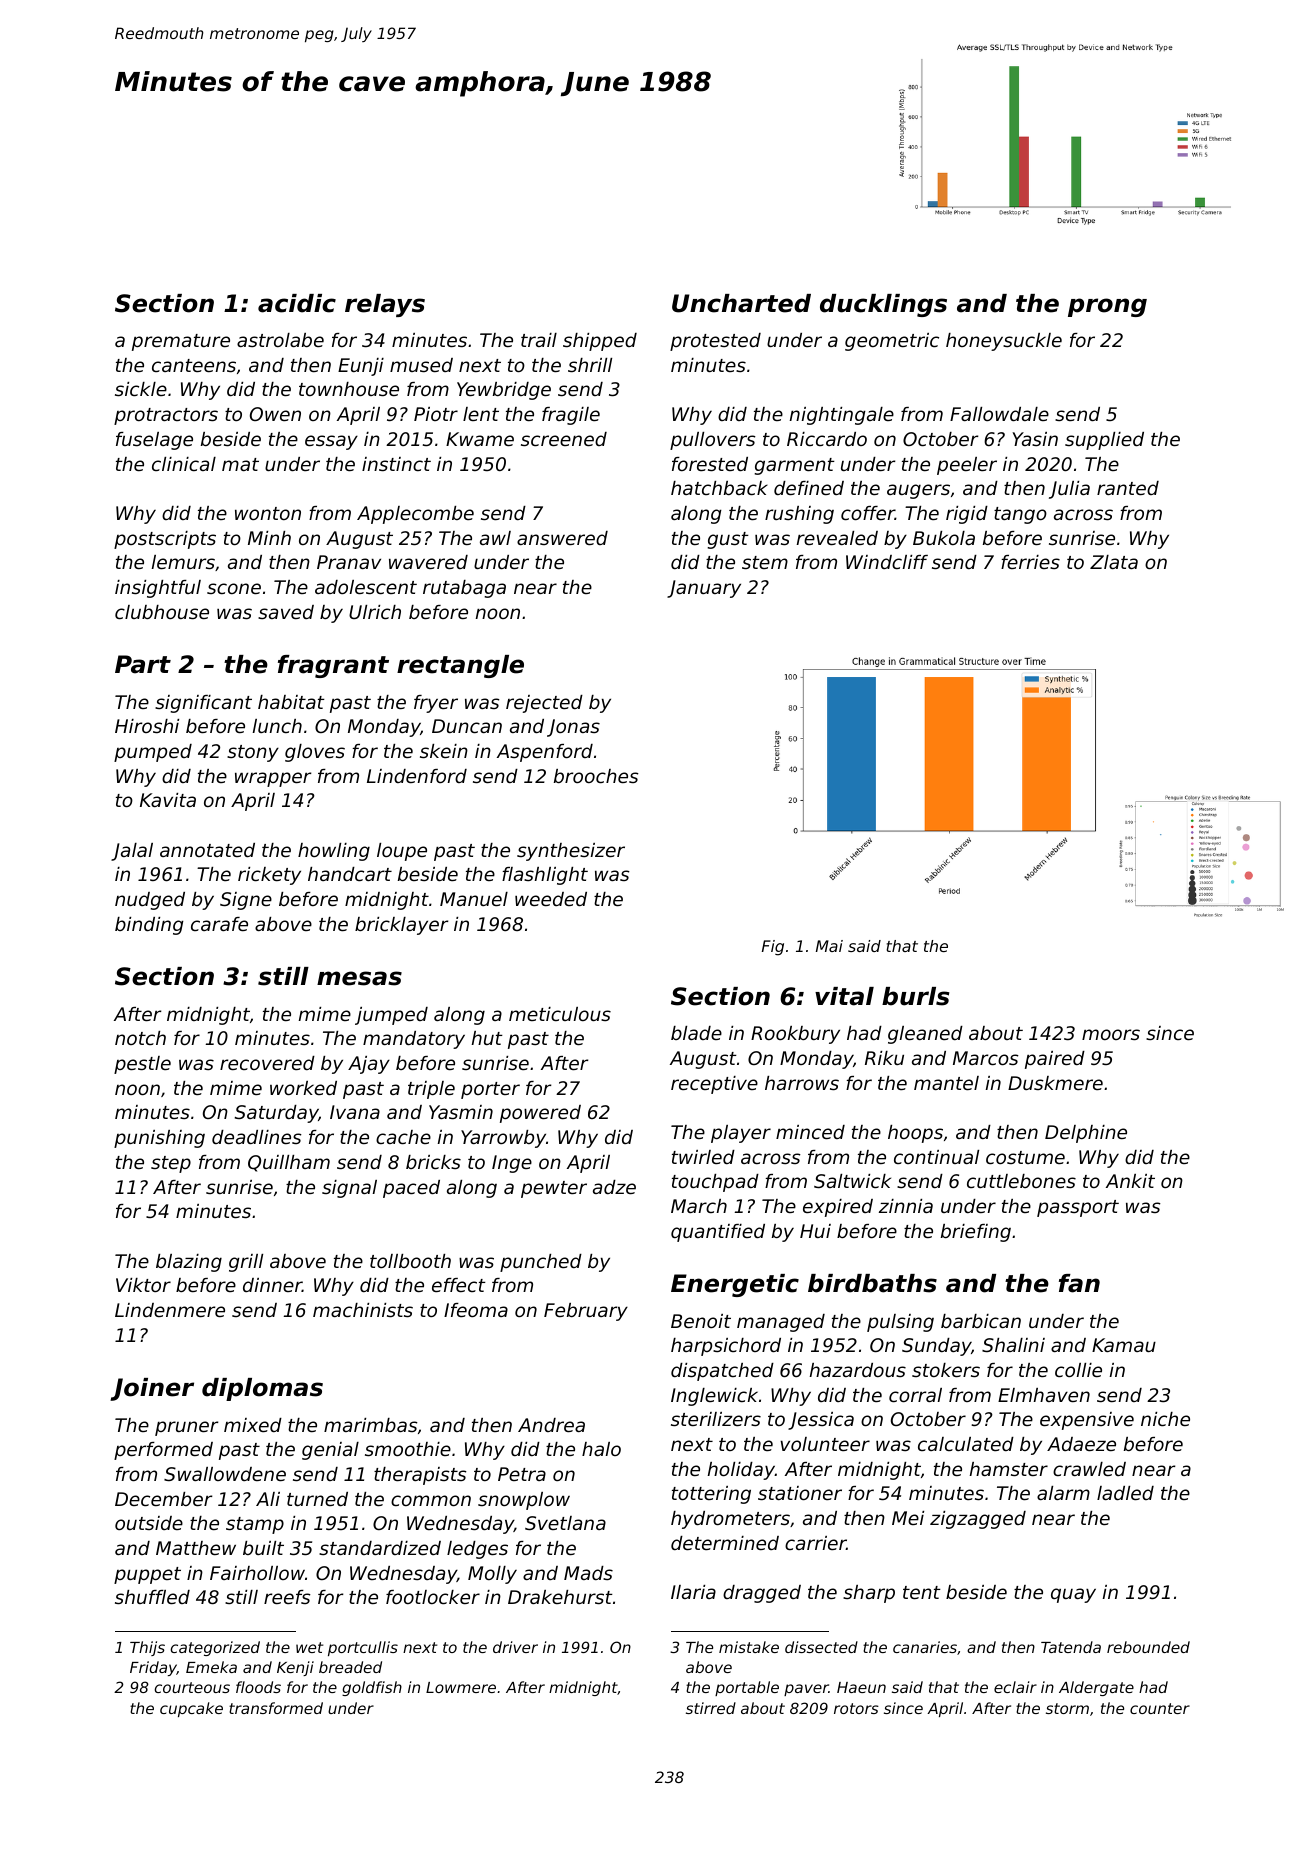  What do you see at coordinates (192, 1687) in the document?
I see `courteous` at bounding box center [192, 1687].
